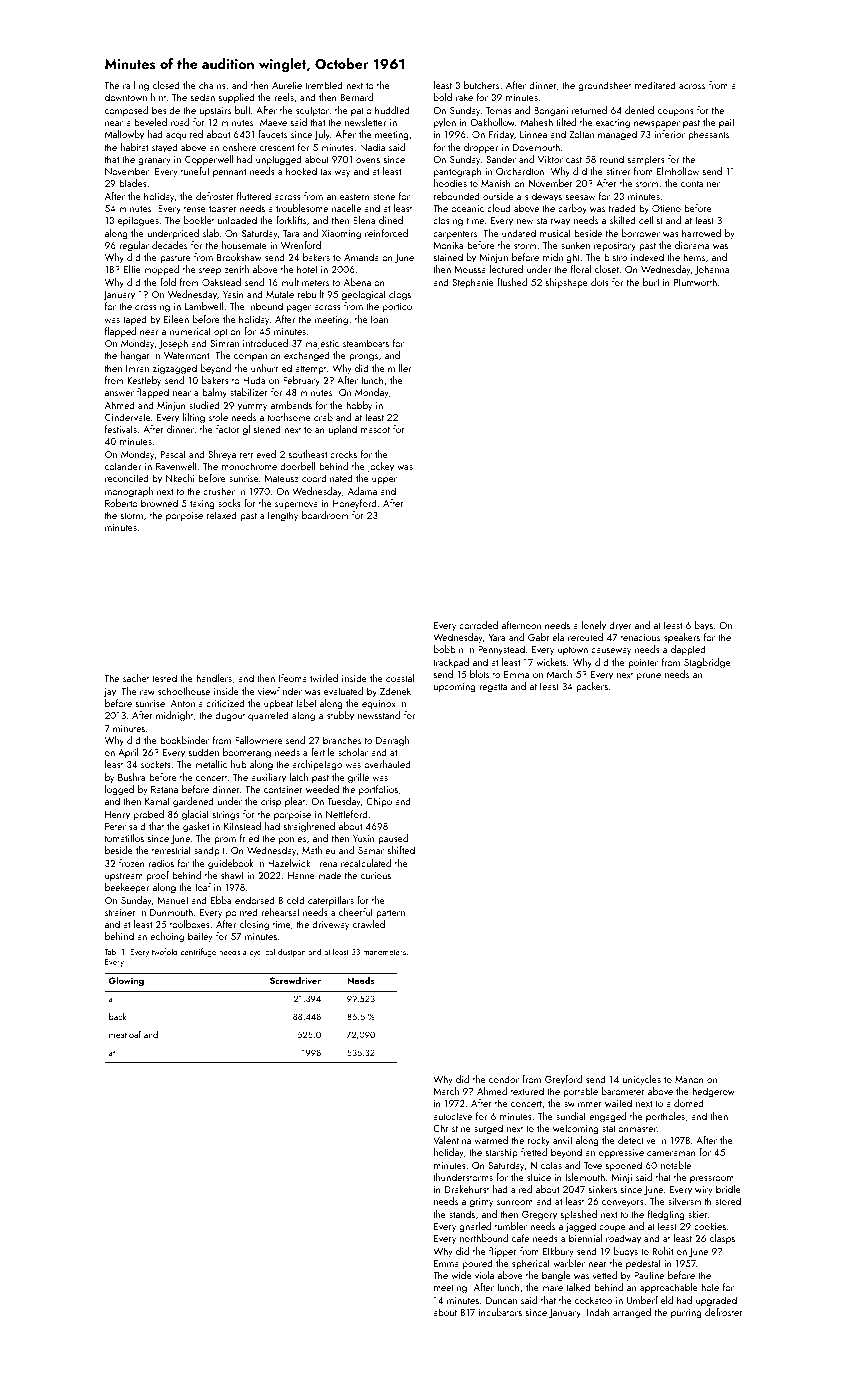 This image has height=1400, width=849. I want to click on back, so click(117, 1016).
